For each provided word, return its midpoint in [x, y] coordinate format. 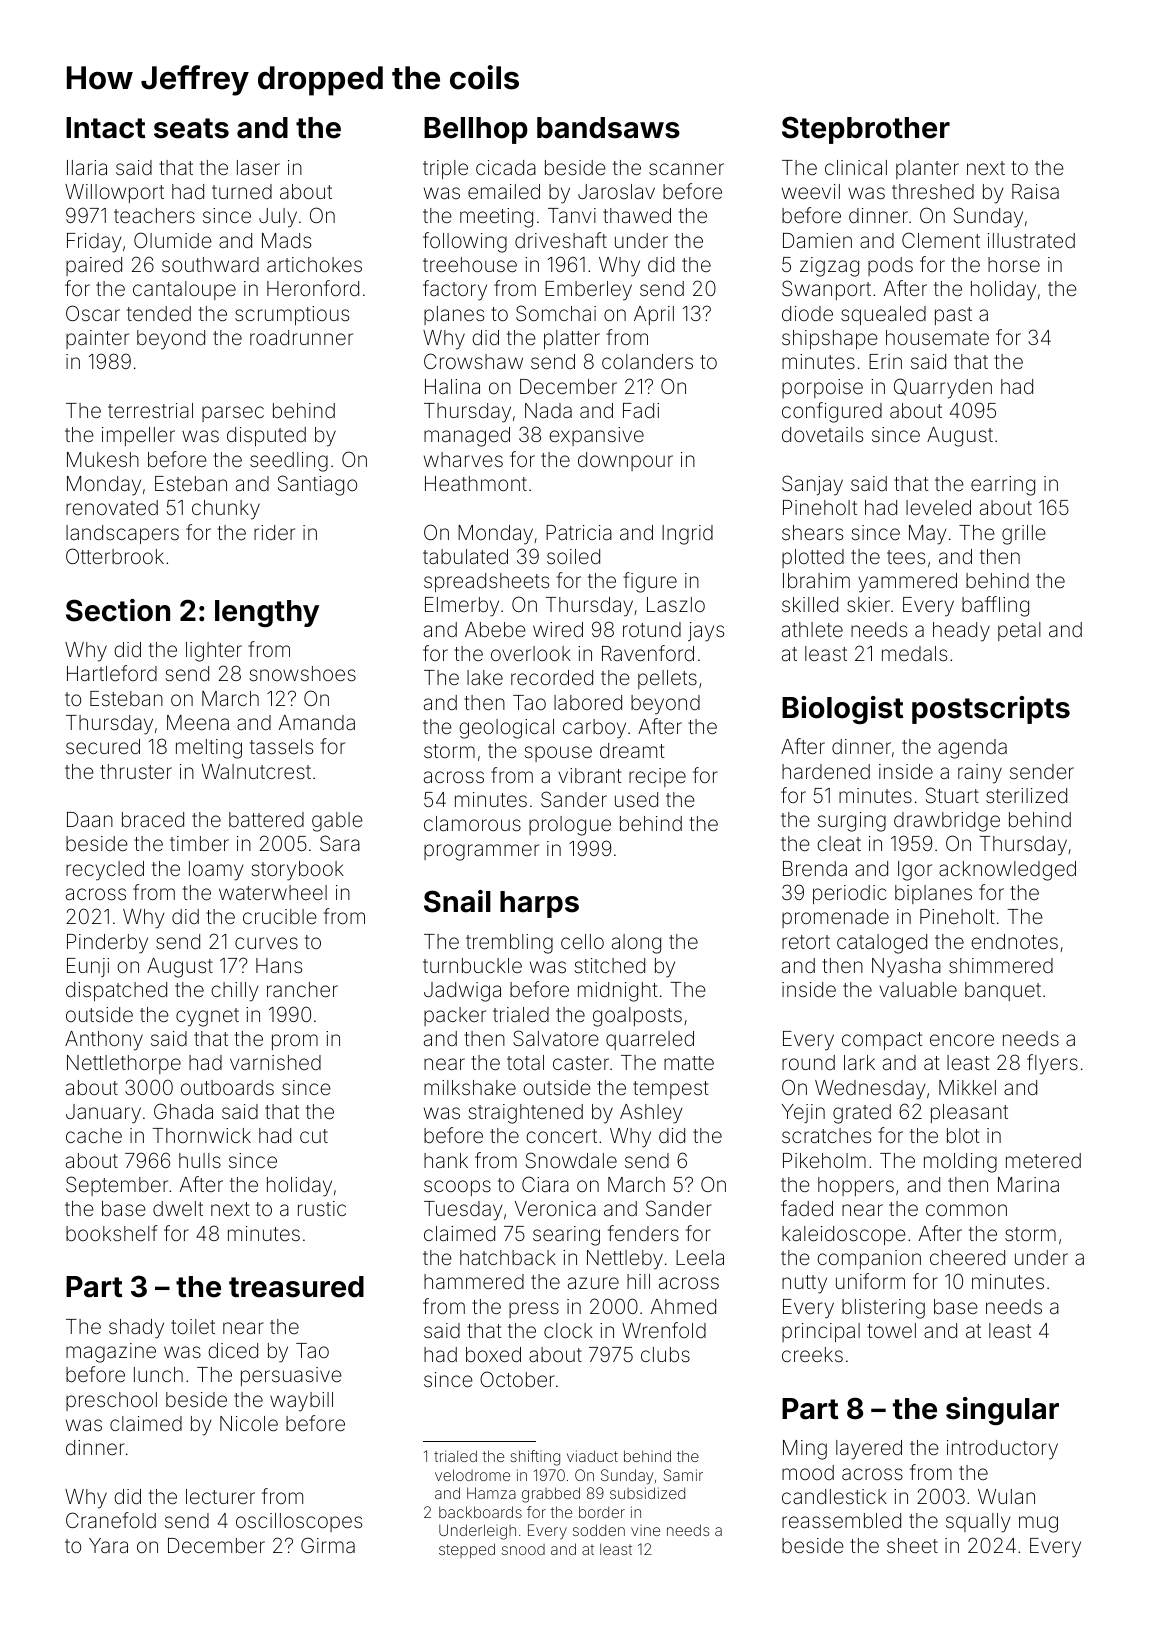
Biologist [842, 710]
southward [210, 264]
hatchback [508, 1257]
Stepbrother [866, 130]
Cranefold [111, 1520]
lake [485, 677]
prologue [570, 826]
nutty [804, 1284]
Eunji [88, 967]
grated [862, 1114]
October [517, 1379]
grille [1024, 535]
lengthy [267, 613]
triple [445, 169]
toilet [193, 1326]
